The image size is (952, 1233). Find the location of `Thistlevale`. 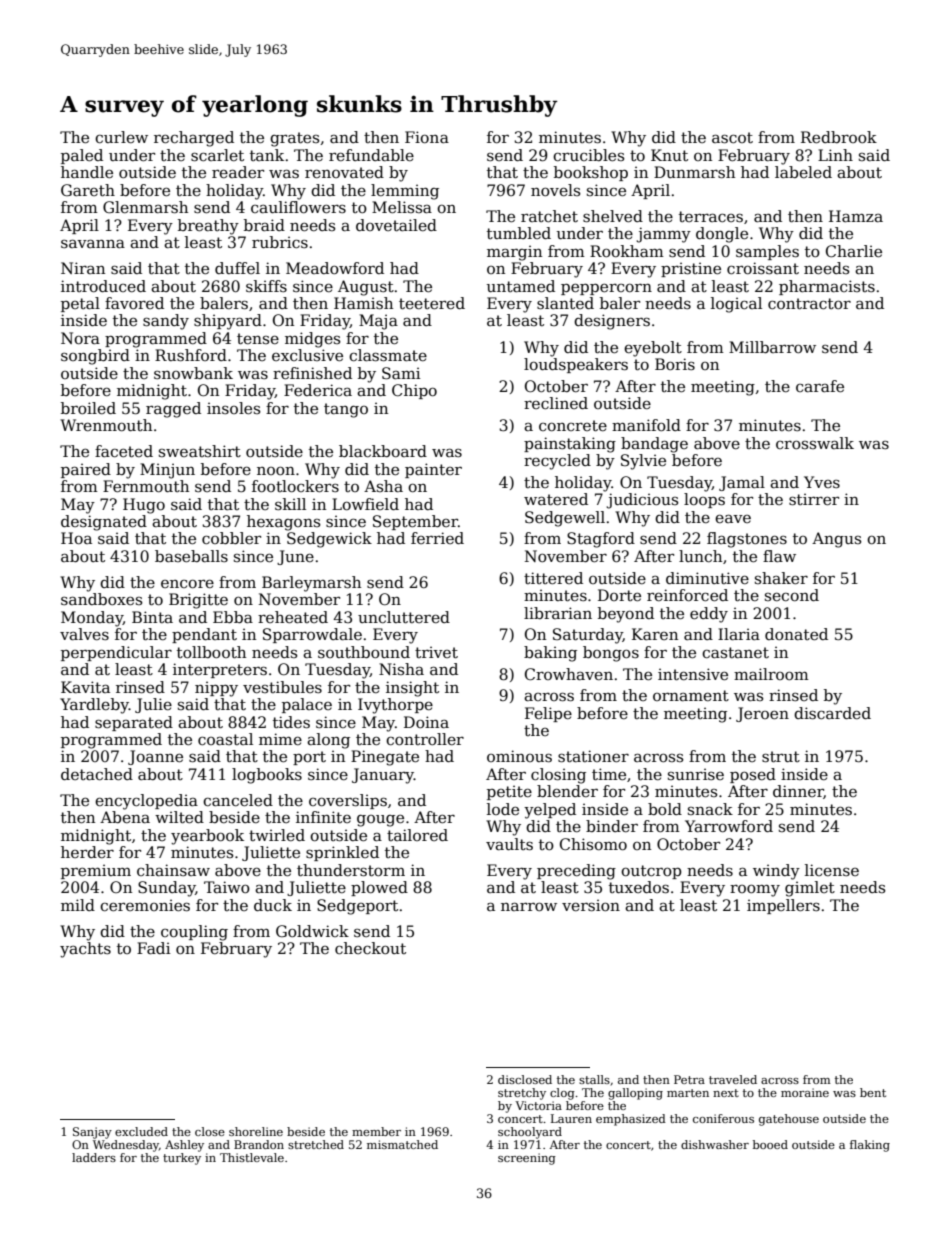

Thistlevale is located at coordinates (252, 1157).
